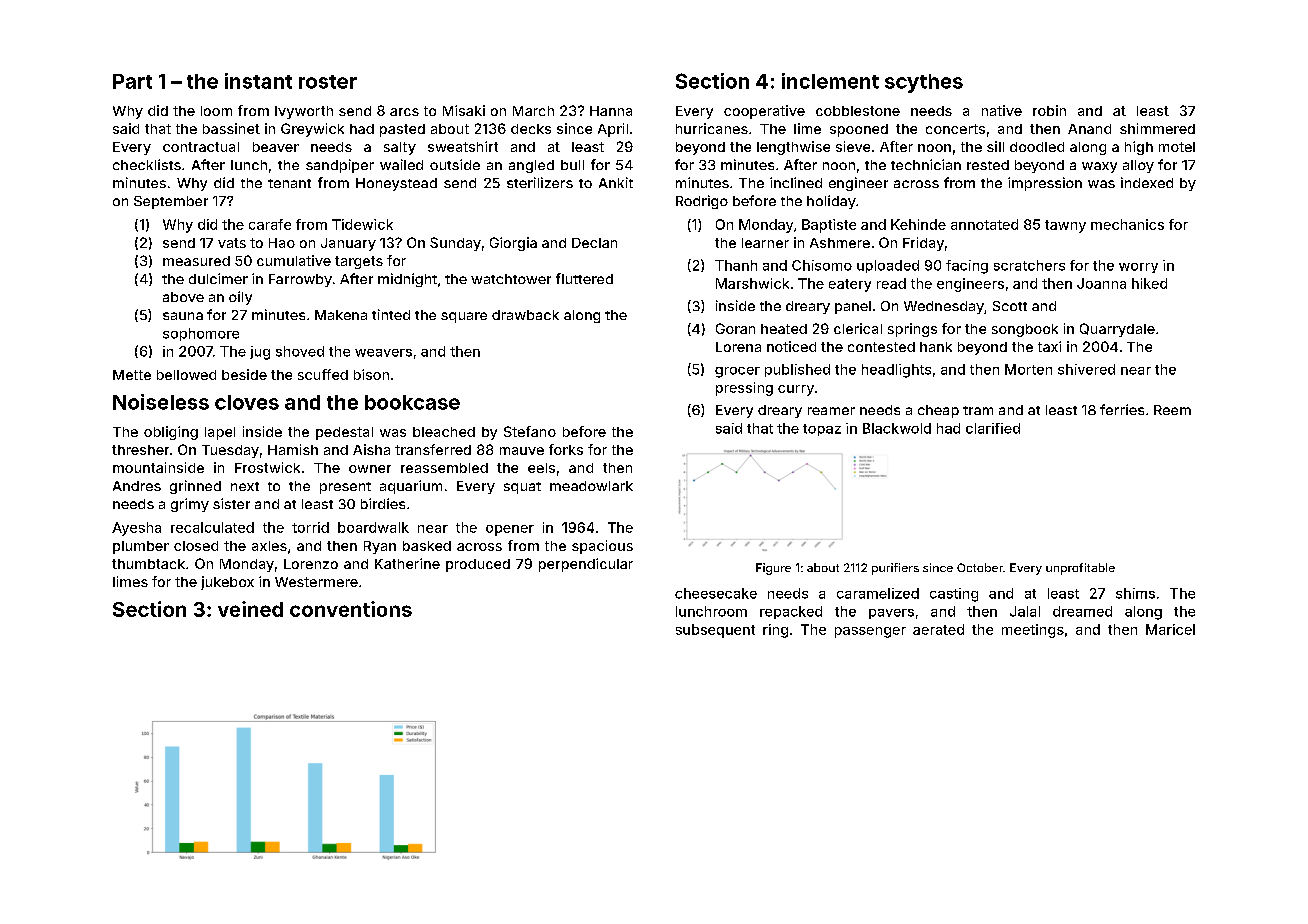 This document has height=924, width=1308. Describe the element at coordinates (1157, 128) in the document. I see `shimmered` at that location.
